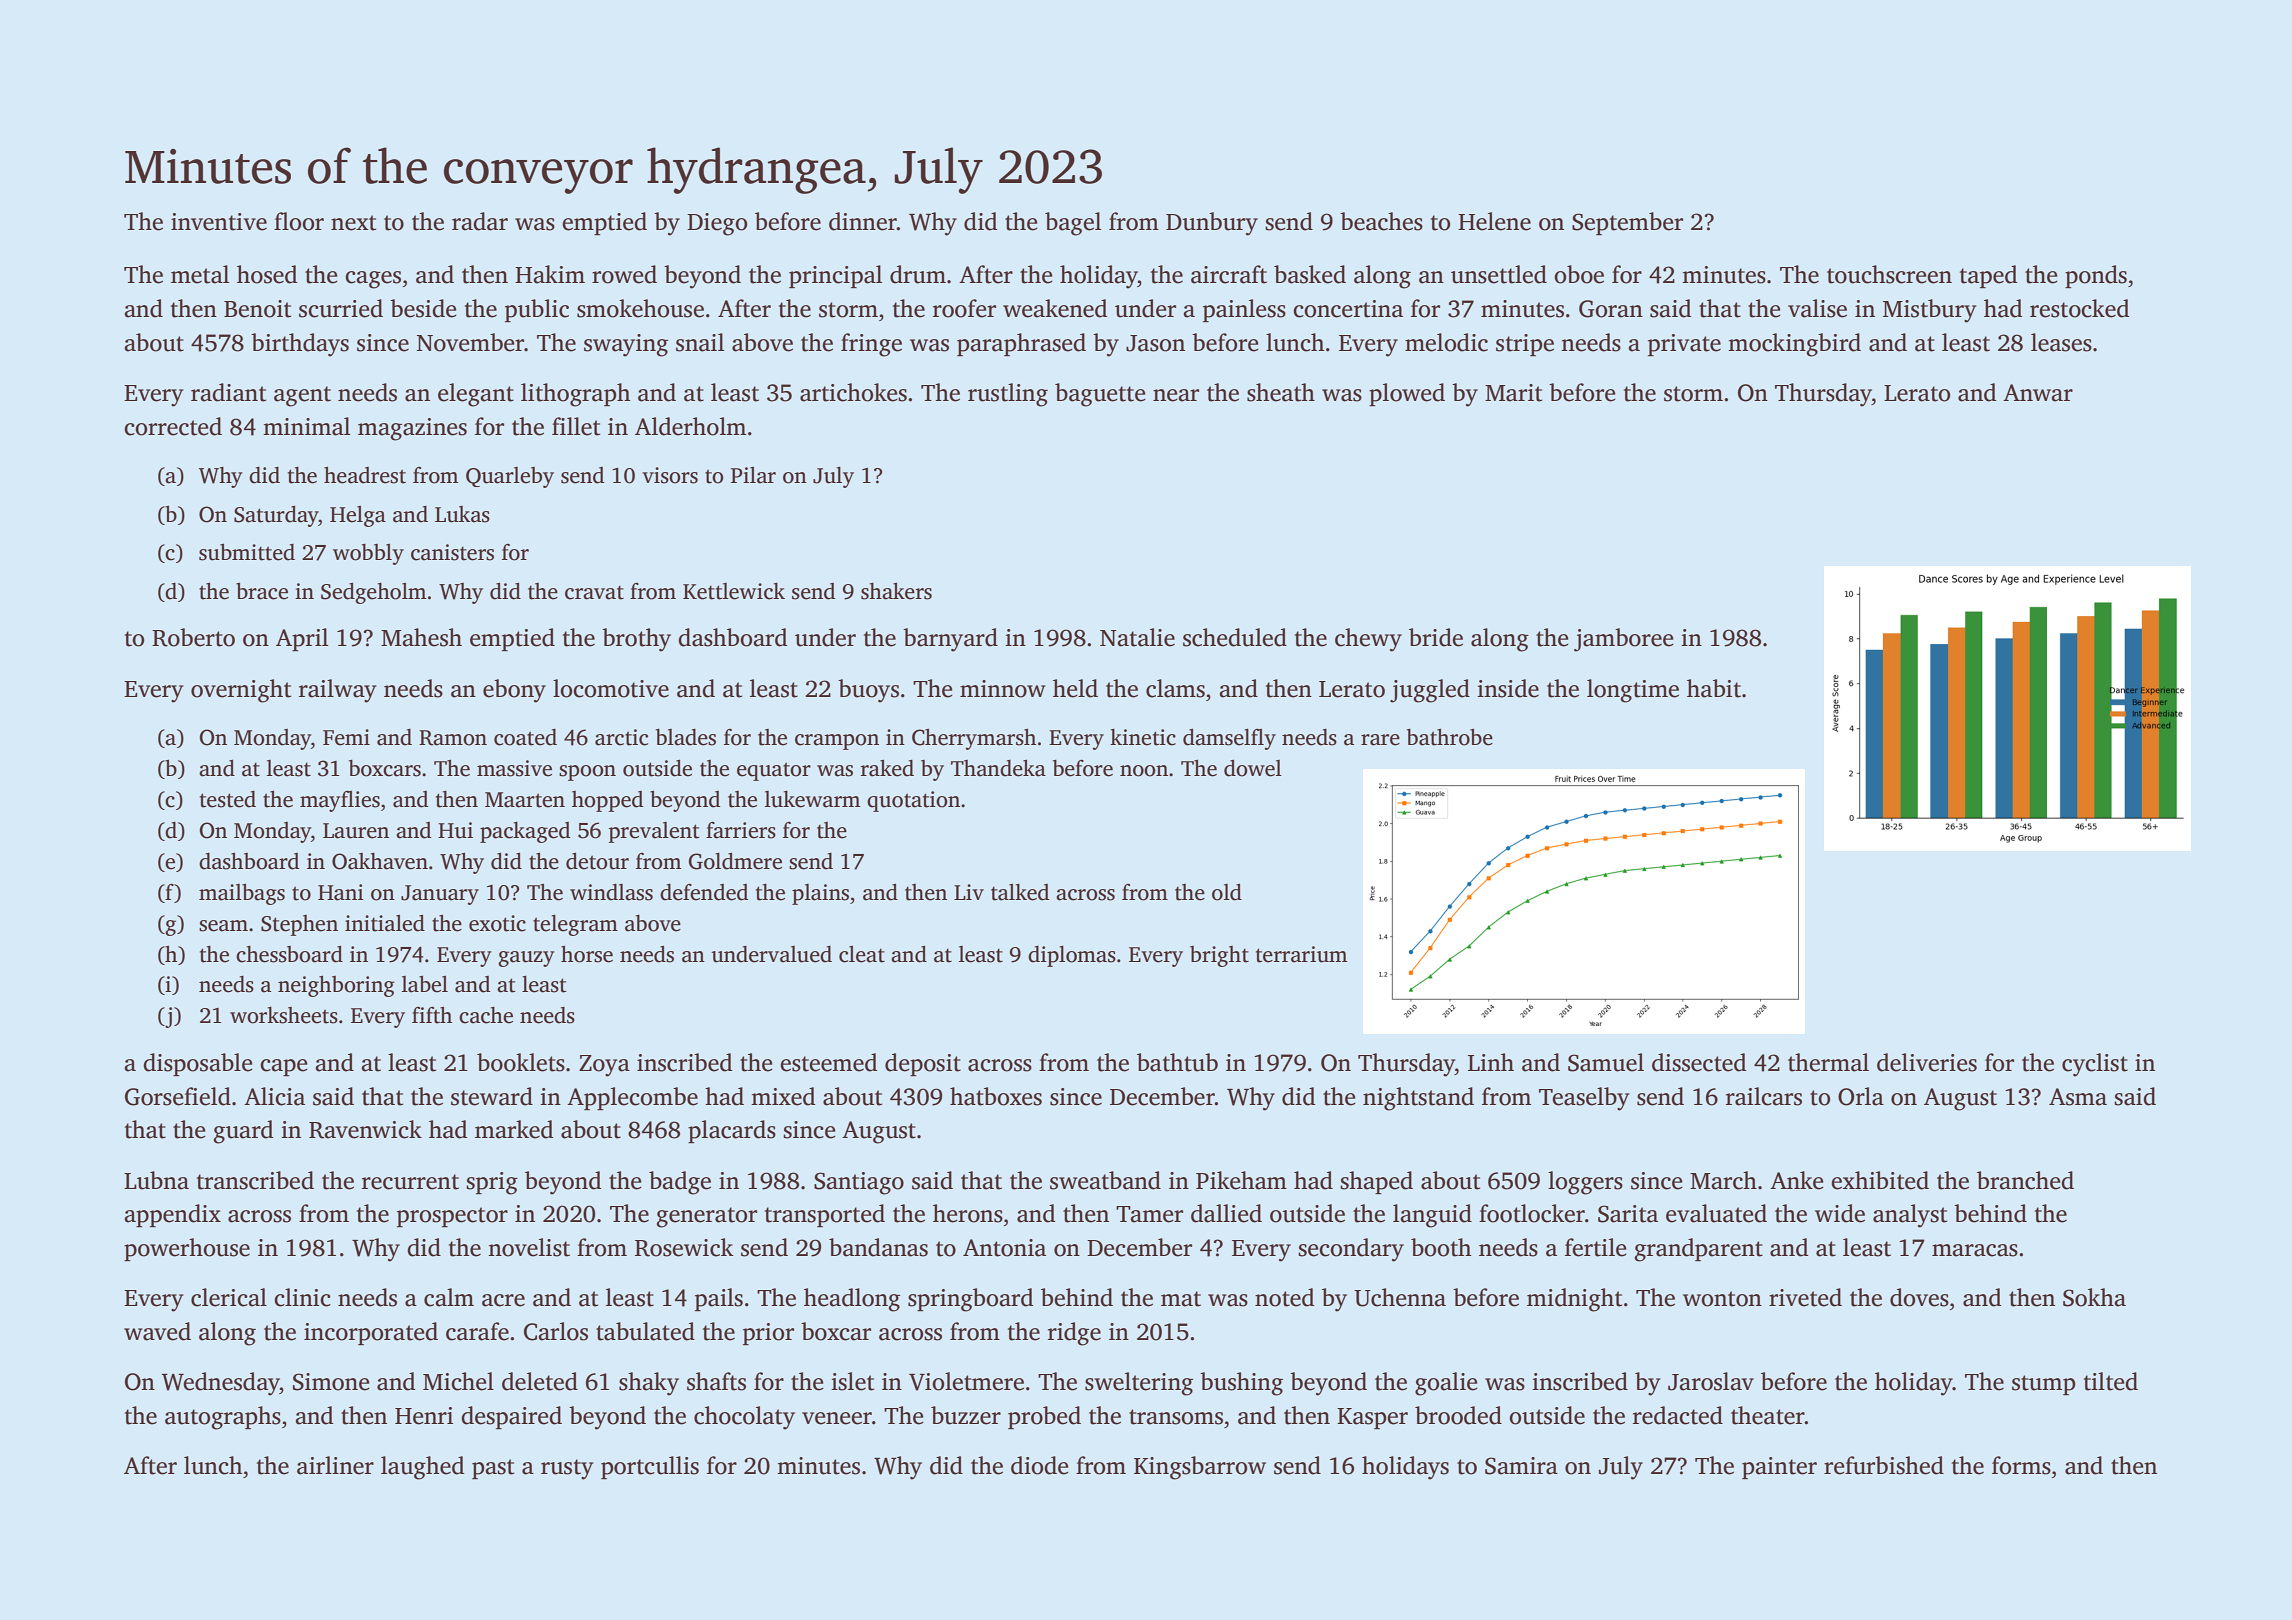 The height and width of the screenshot is (1620, 2292). I want to click on secondary, so click(1351, 1250).
